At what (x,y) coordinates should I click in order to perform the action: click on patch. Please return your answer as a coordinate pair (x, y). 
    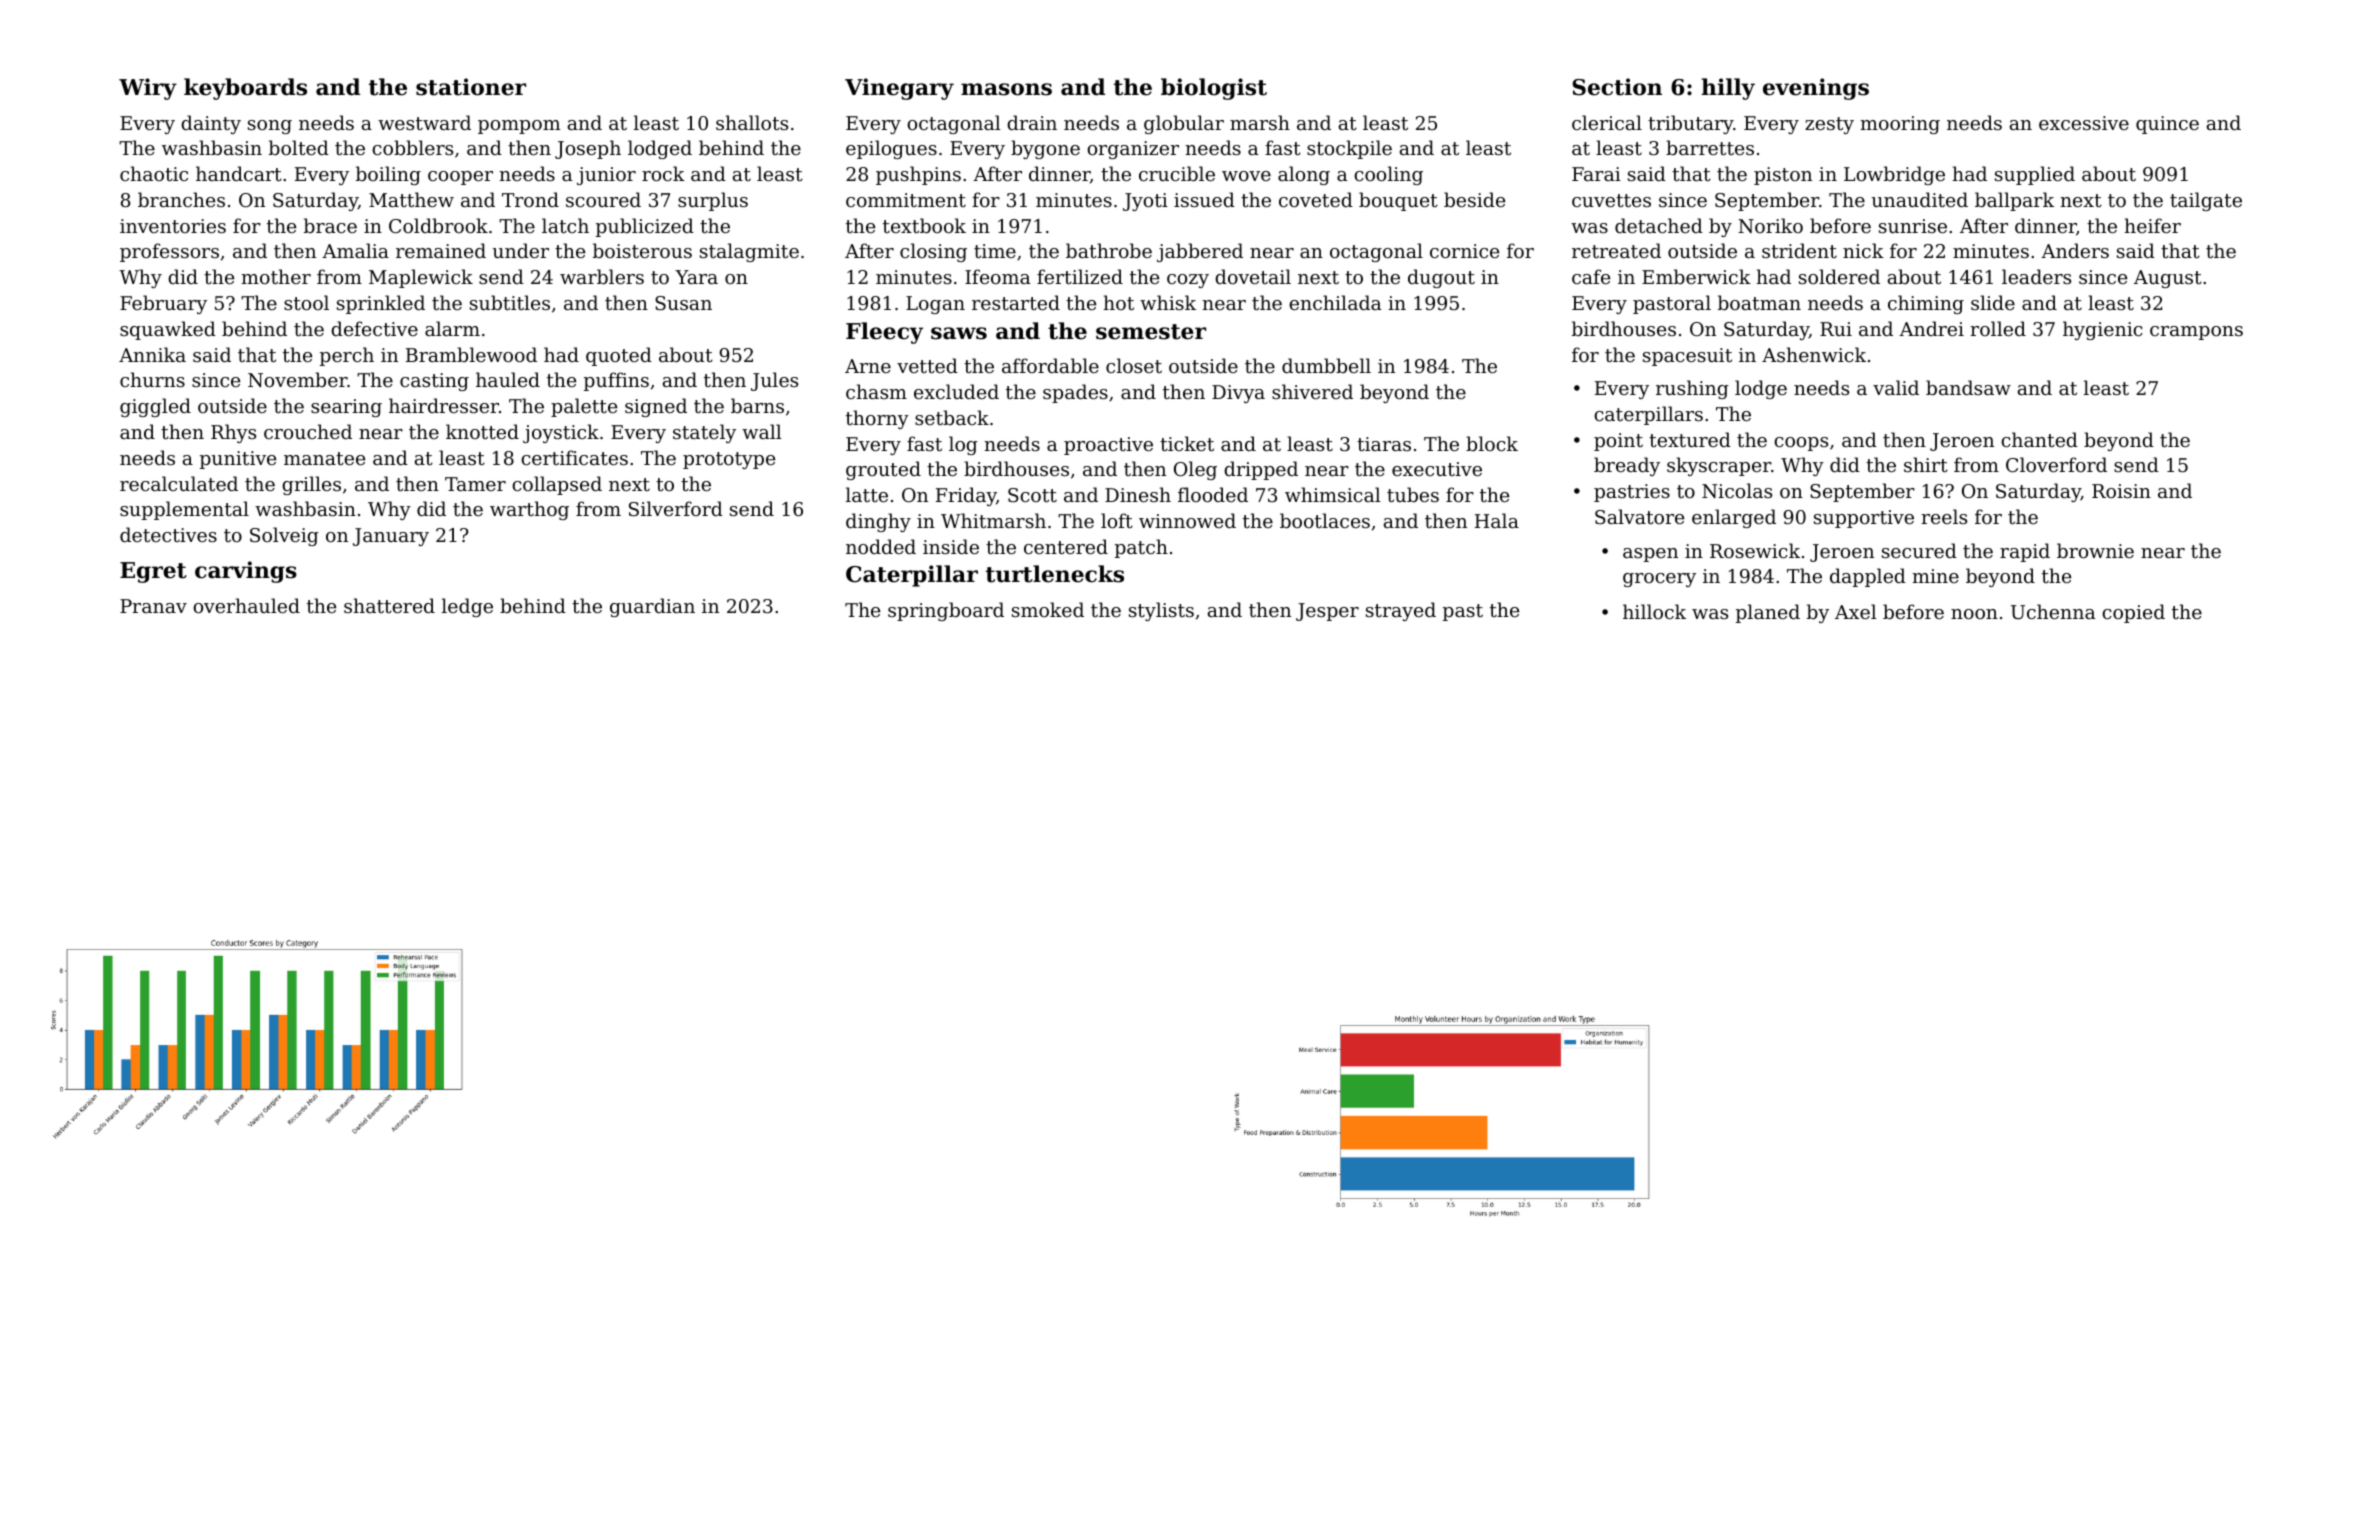
    Looking at the image, I should click on (1141, 548).
